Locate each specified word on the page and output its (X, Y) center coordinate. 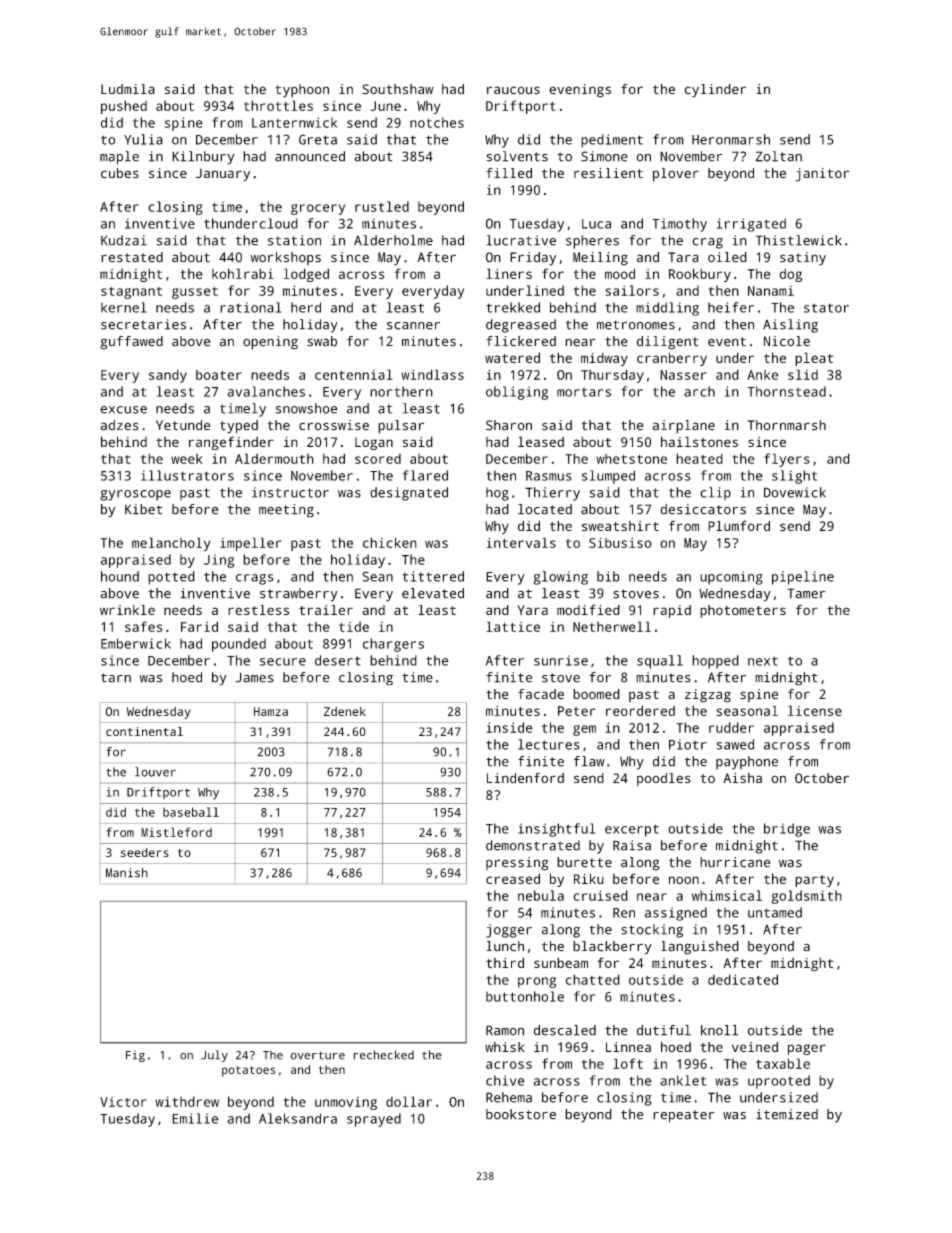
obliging (517, 393)
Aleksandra (298, 1118)
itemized (787, 1114)
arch (699, 391)
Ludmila (128, 89)
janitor (822, 175)
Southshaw (398, 89)
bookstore (521, 1114)
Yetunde (183, 425)
